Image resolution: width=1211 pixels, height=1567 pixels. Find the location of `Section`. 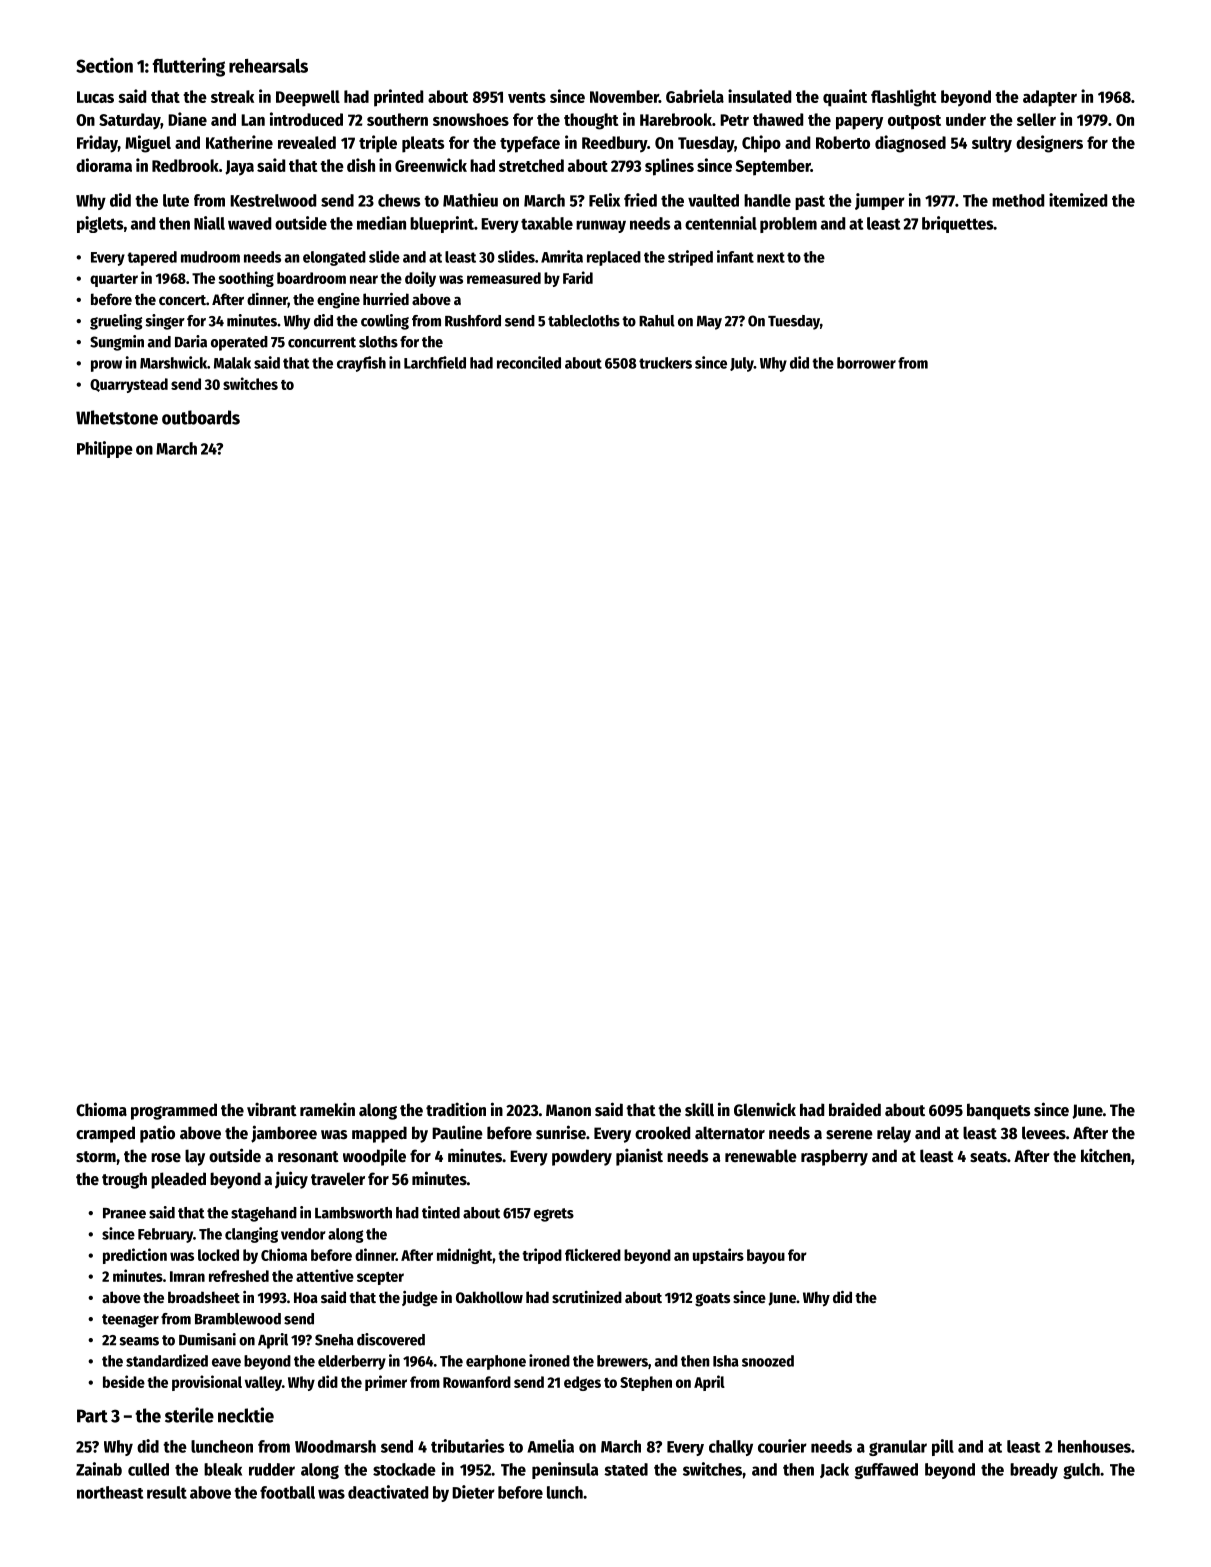

Section is located at coordinates (104, 65).
